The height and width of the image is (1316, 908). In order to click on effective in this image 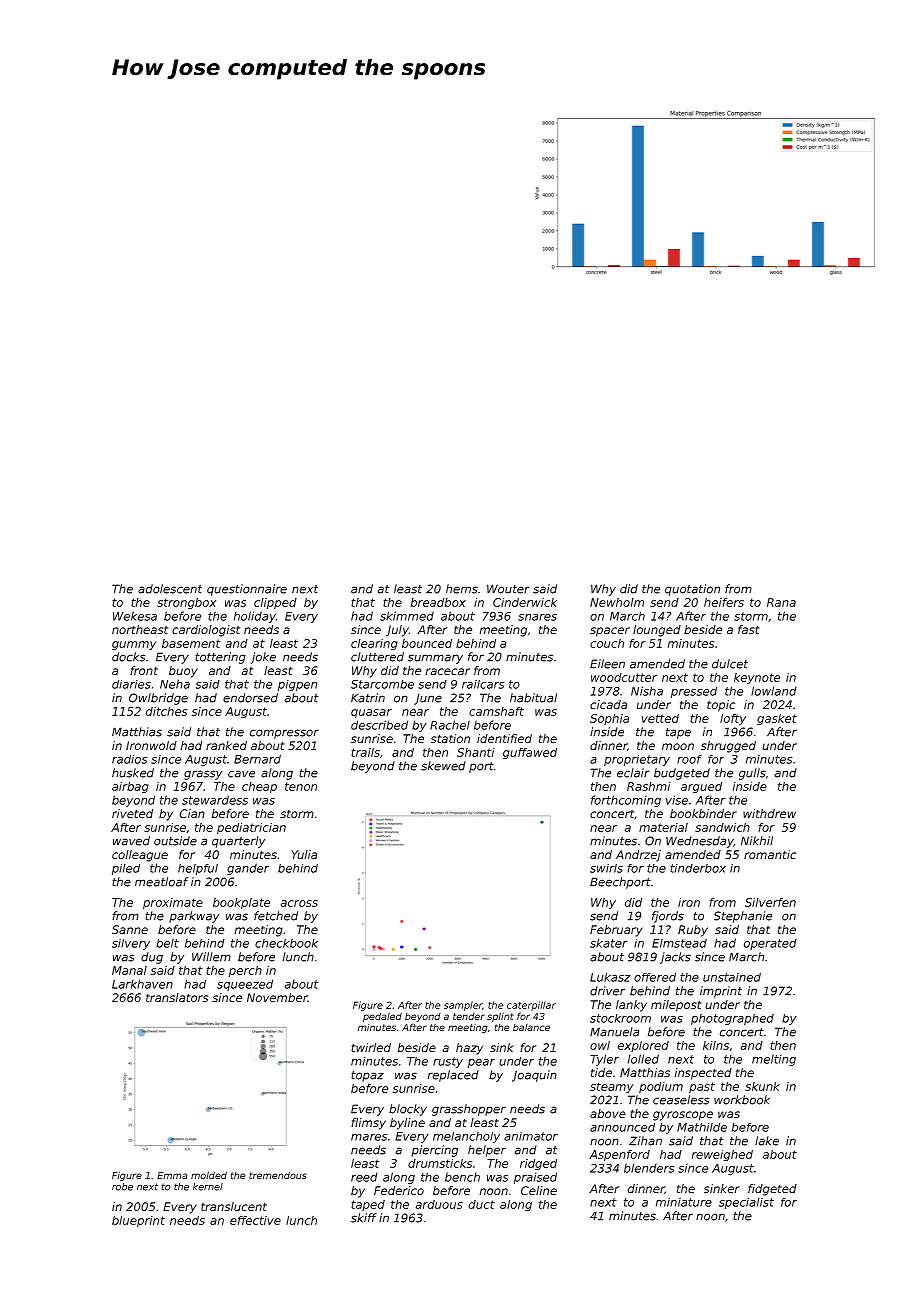, I will do `click(255, 1220)`.
